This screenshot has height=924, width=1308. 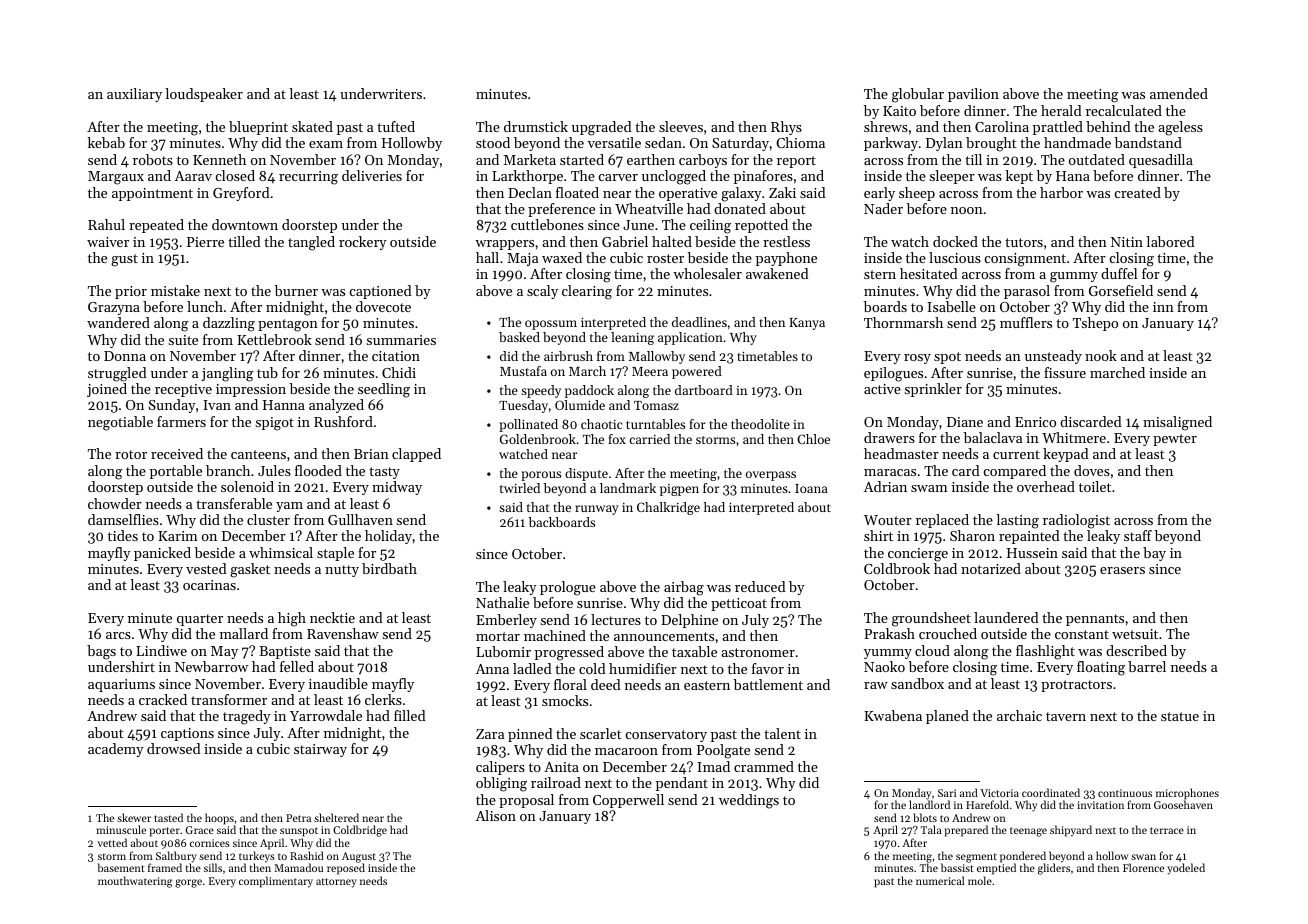 What do you see at coordinates (918, 555) in the screenshot?
I see `concierge` at bounding box center [918, 555].
